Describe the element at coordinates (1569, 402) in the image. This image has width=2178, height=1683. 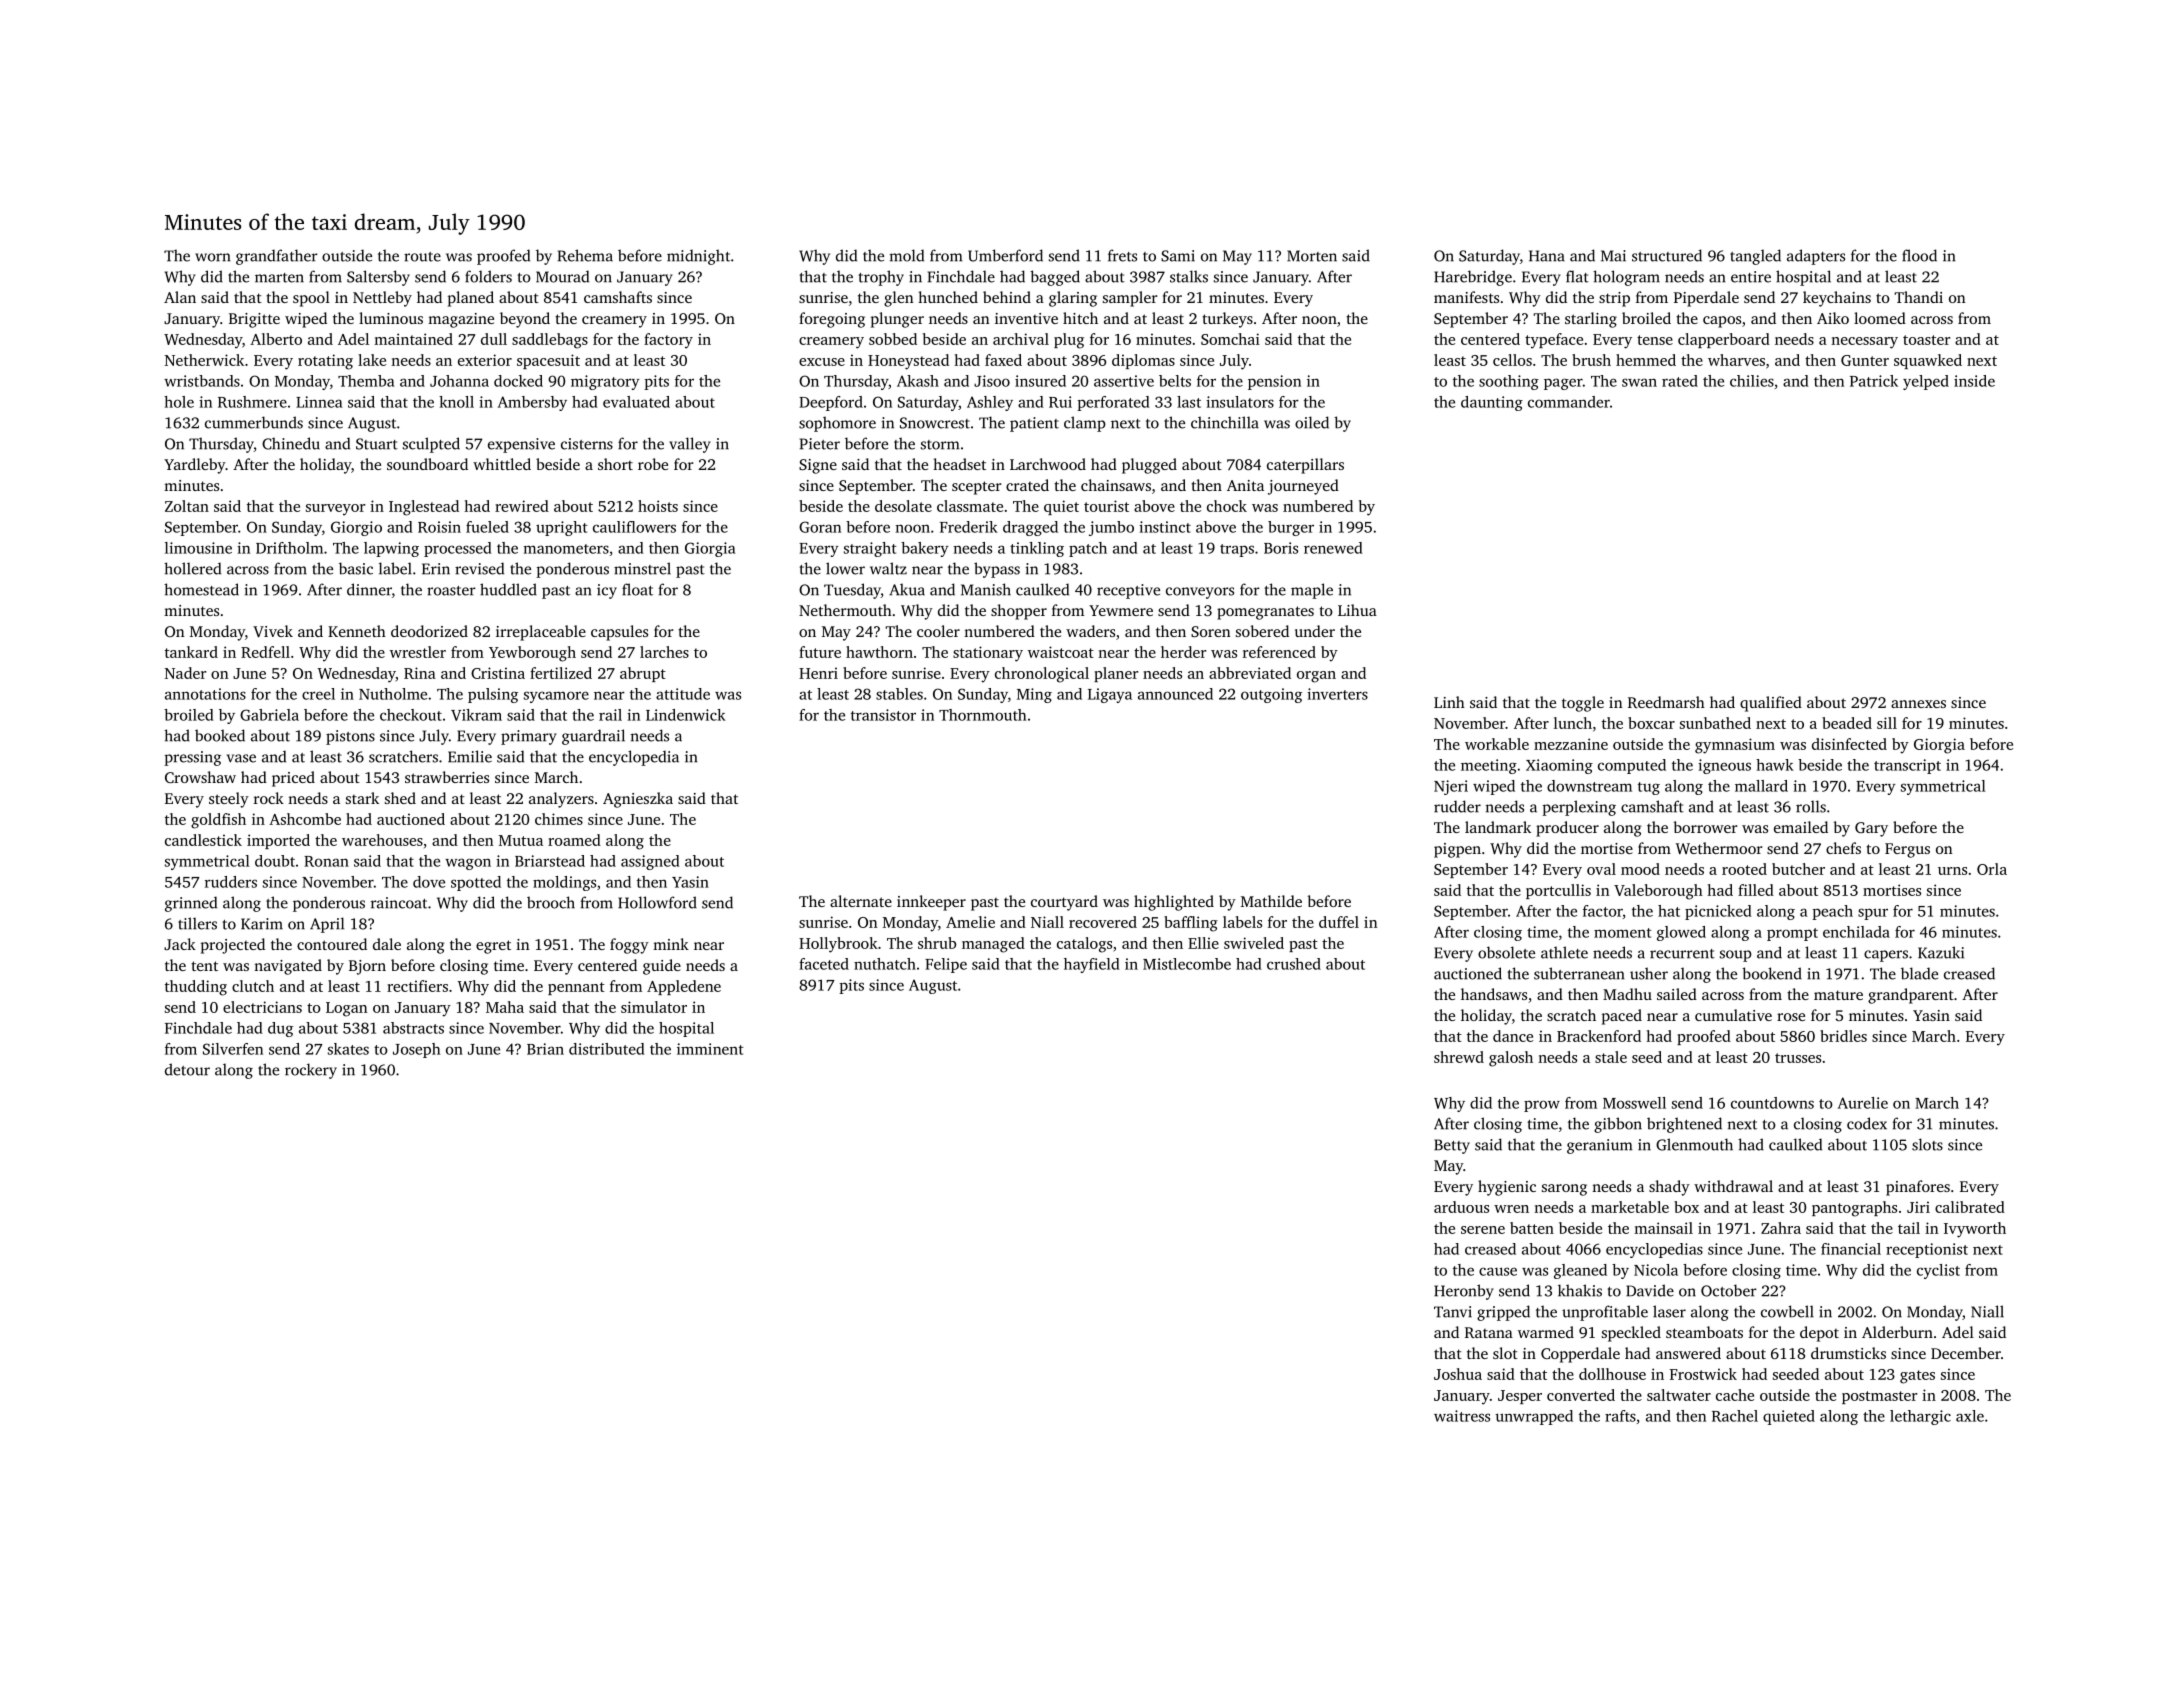
I see `commander` at that location.
